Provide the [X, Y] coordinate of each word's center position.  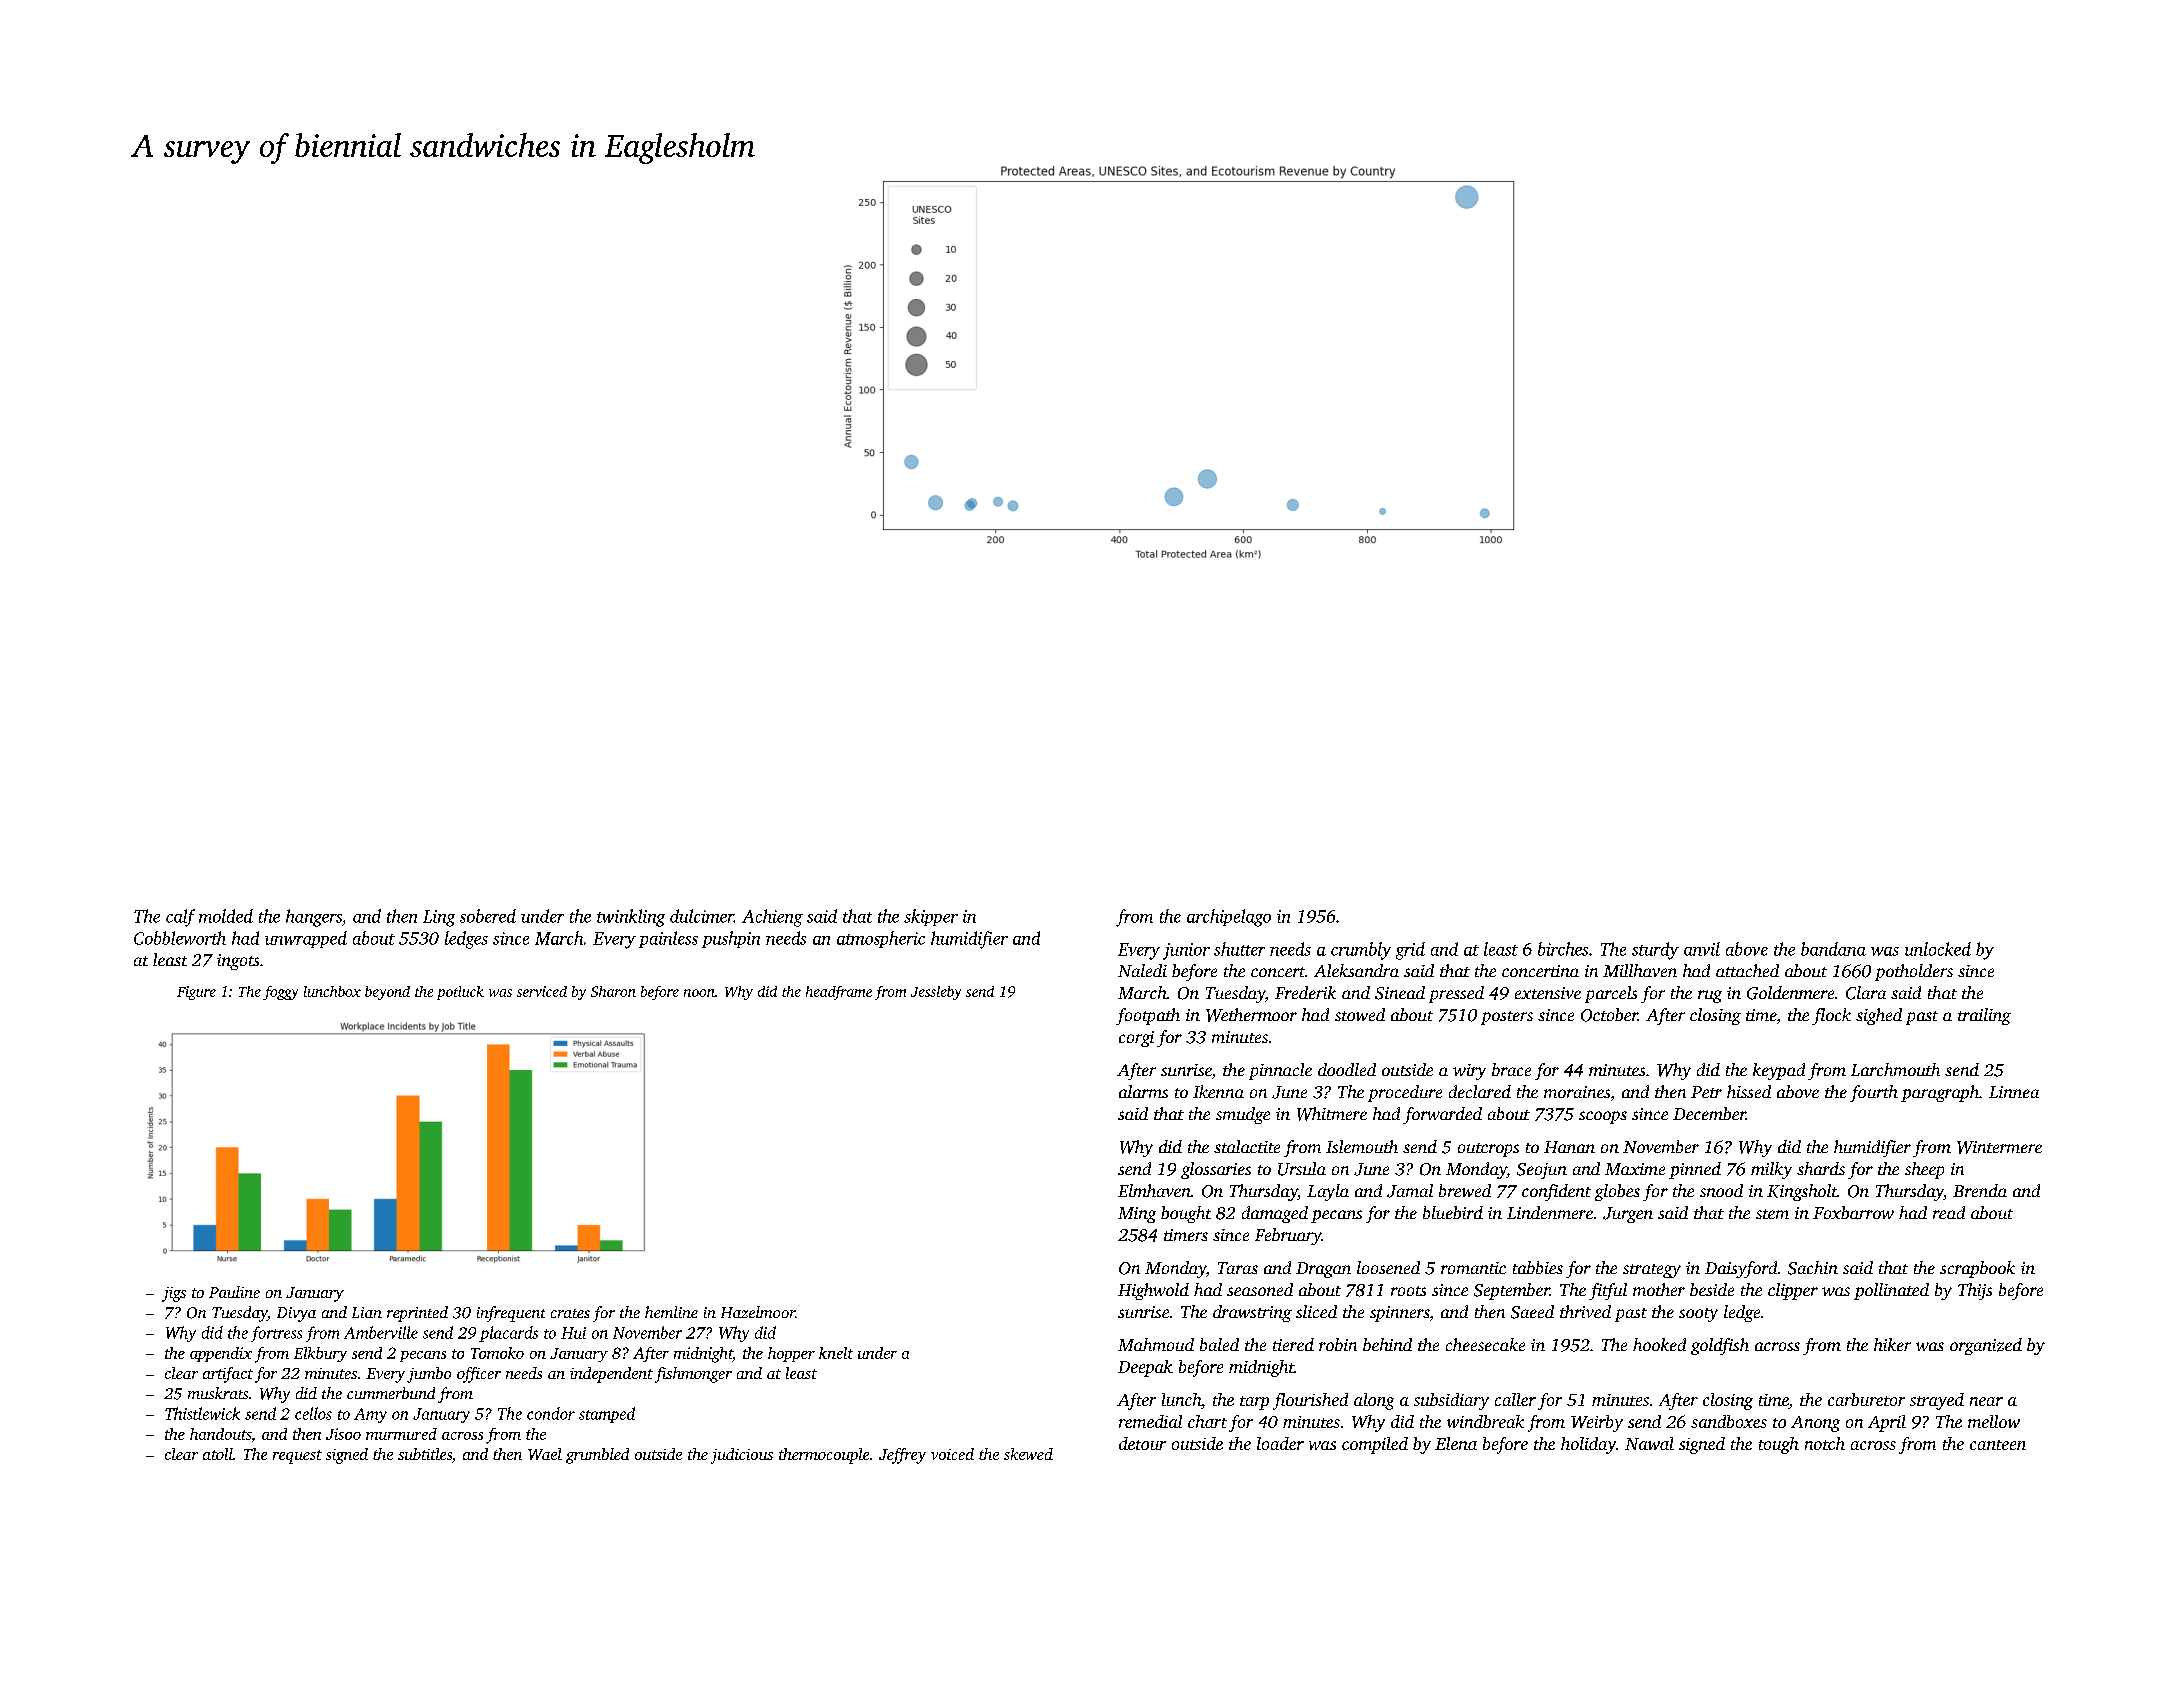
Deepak [1145, 1368]
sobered [488, 916]
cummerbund [391, 1393]
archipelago [1229, 918]
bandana [1833, 949]
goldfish [1720, 1346]
